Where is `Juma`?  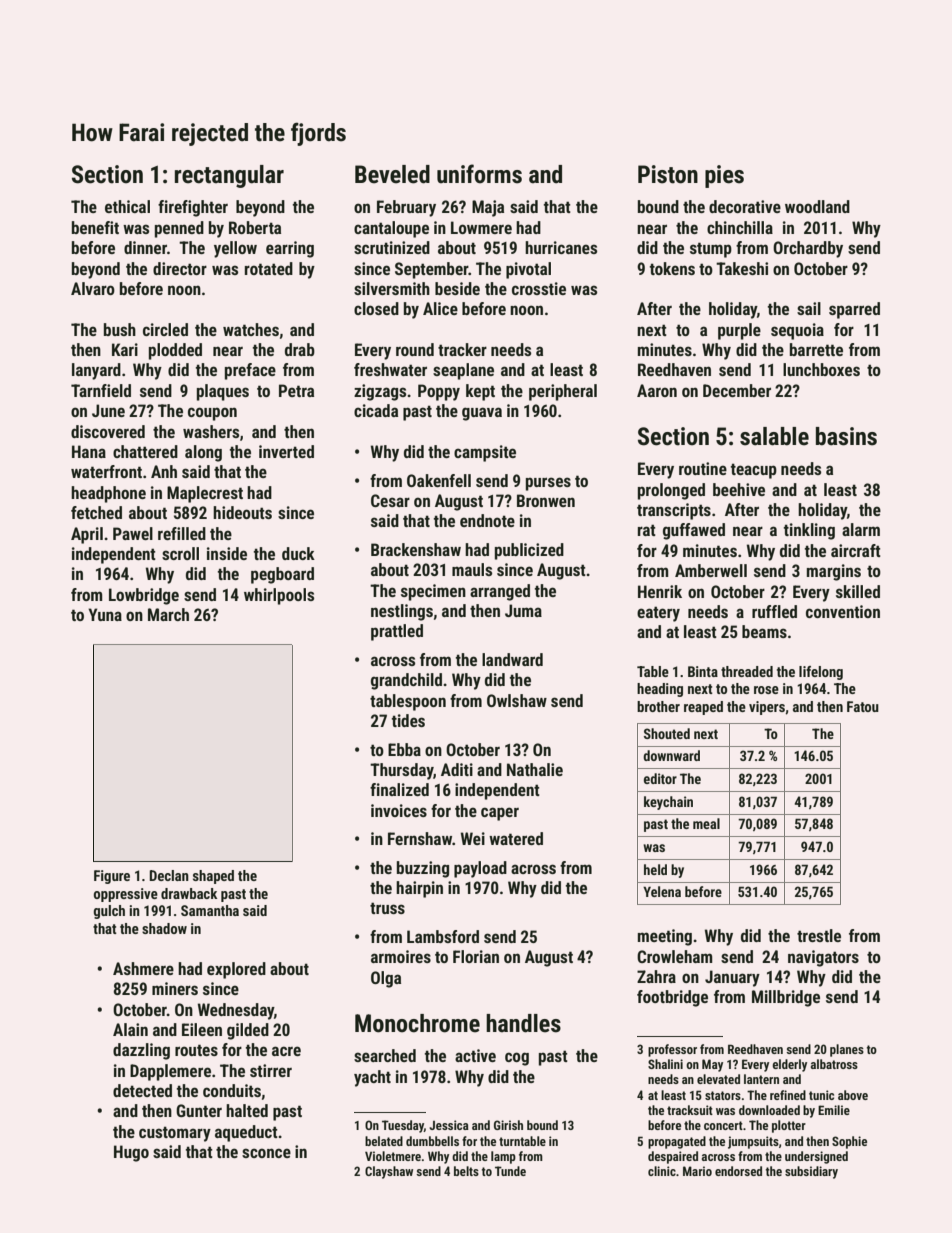 Juma is located at coordinates (523, 610).
